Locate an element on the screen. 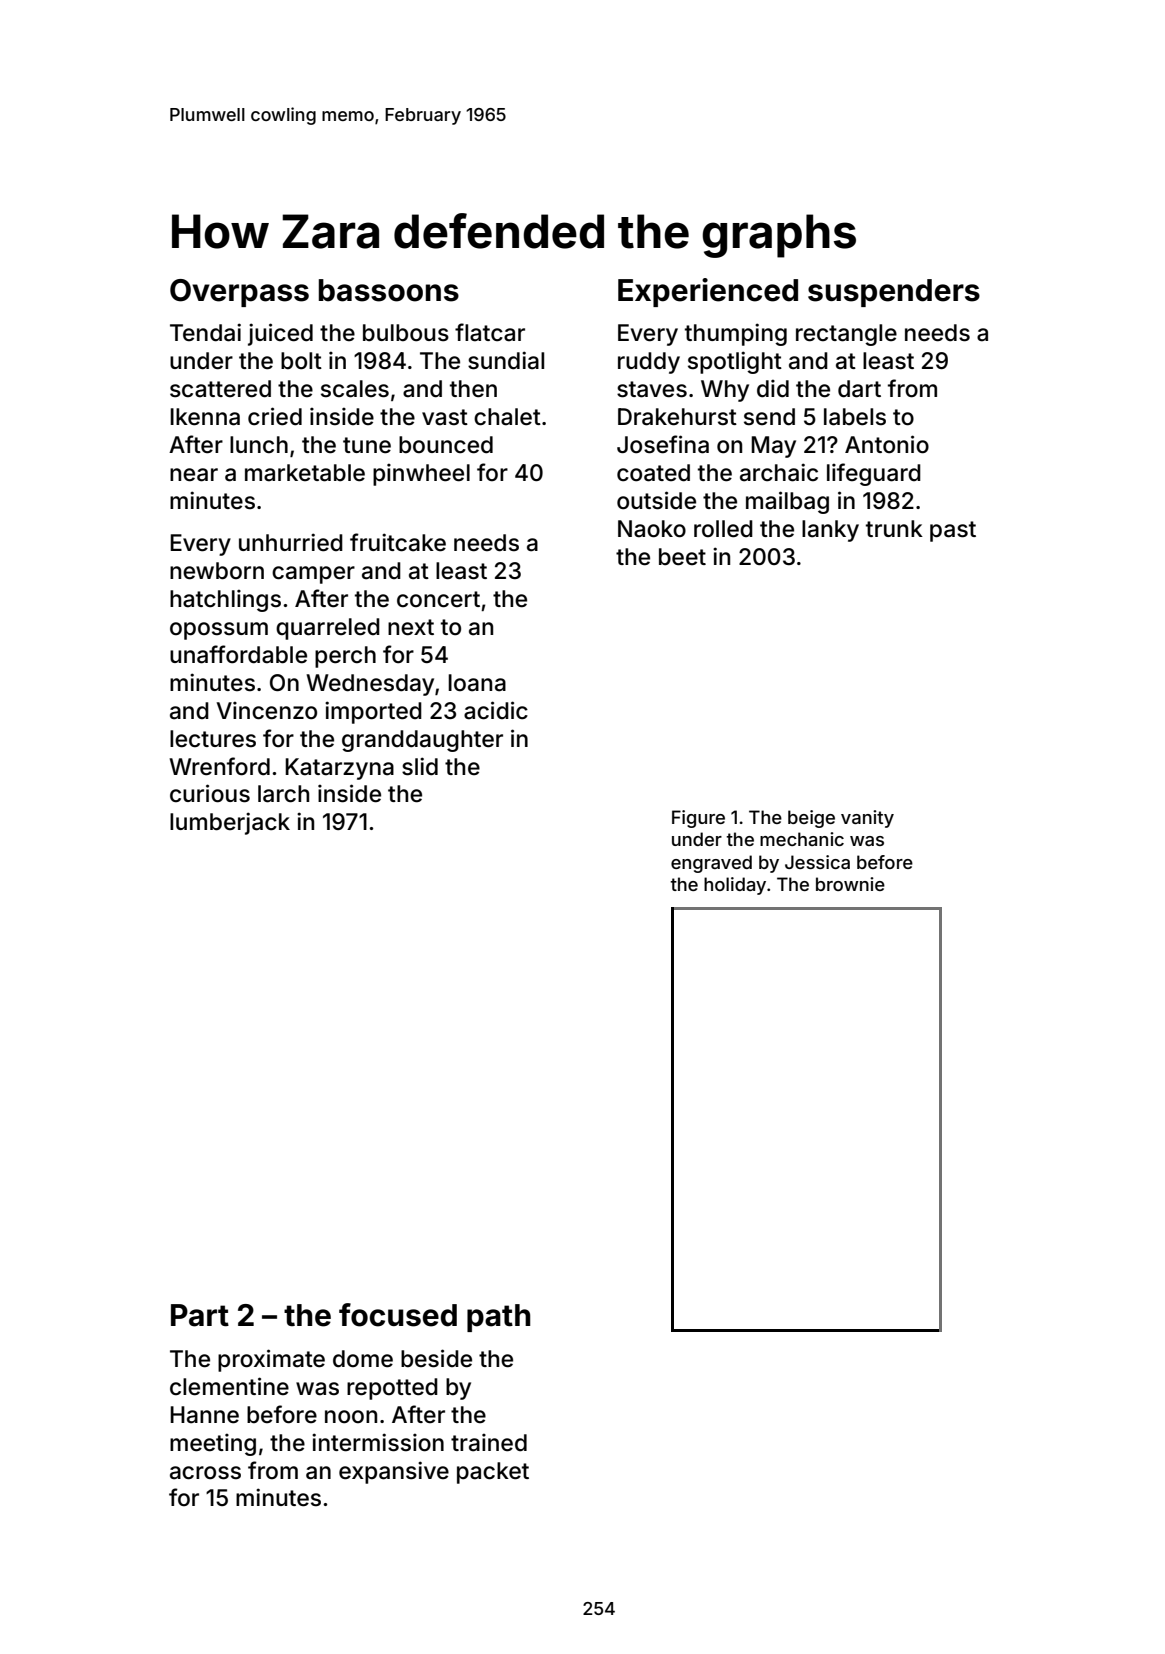  beige is located at coordinates (811, 819).
